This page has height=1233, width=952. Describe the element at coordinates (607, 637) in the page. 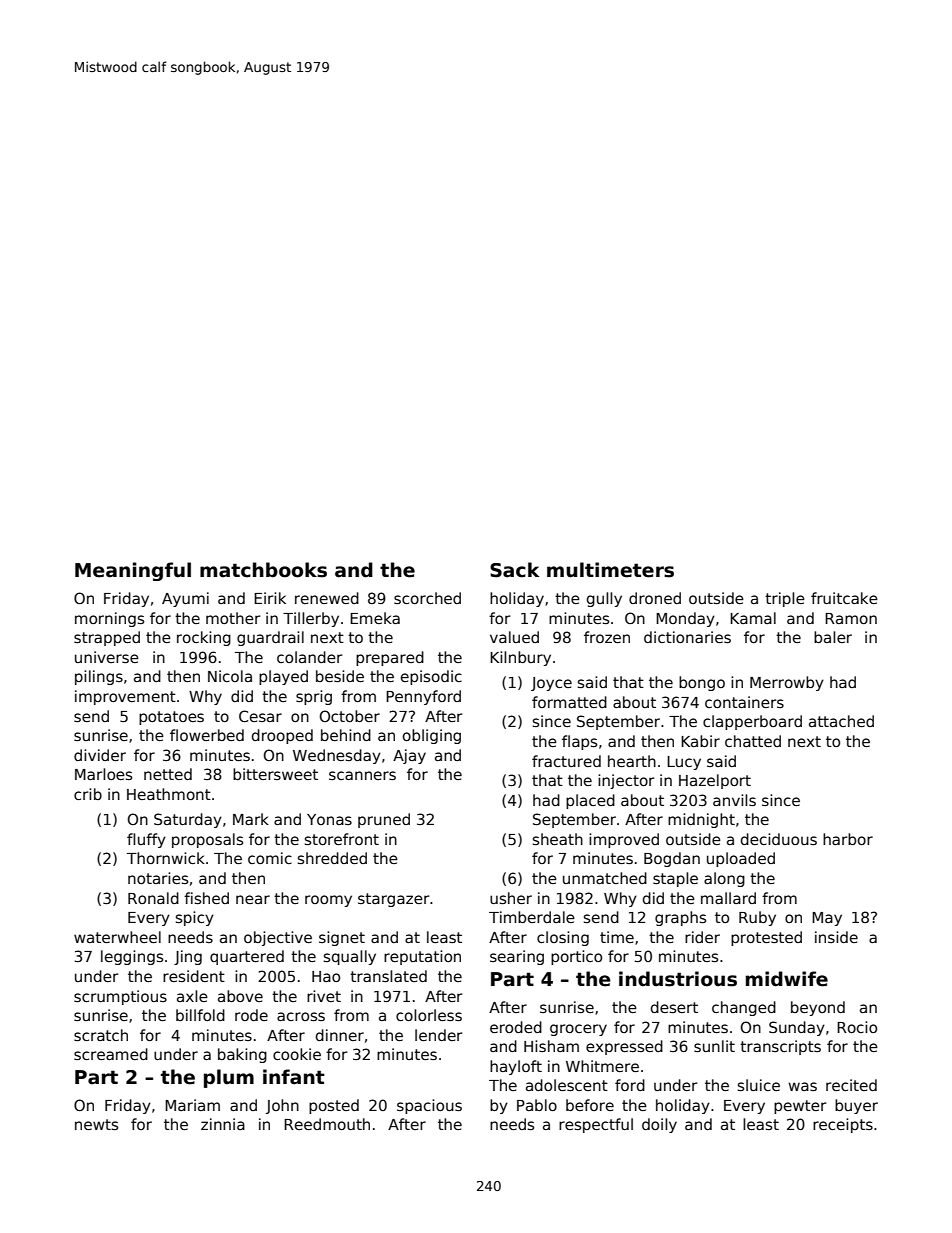

I see `frozen` at that location.
